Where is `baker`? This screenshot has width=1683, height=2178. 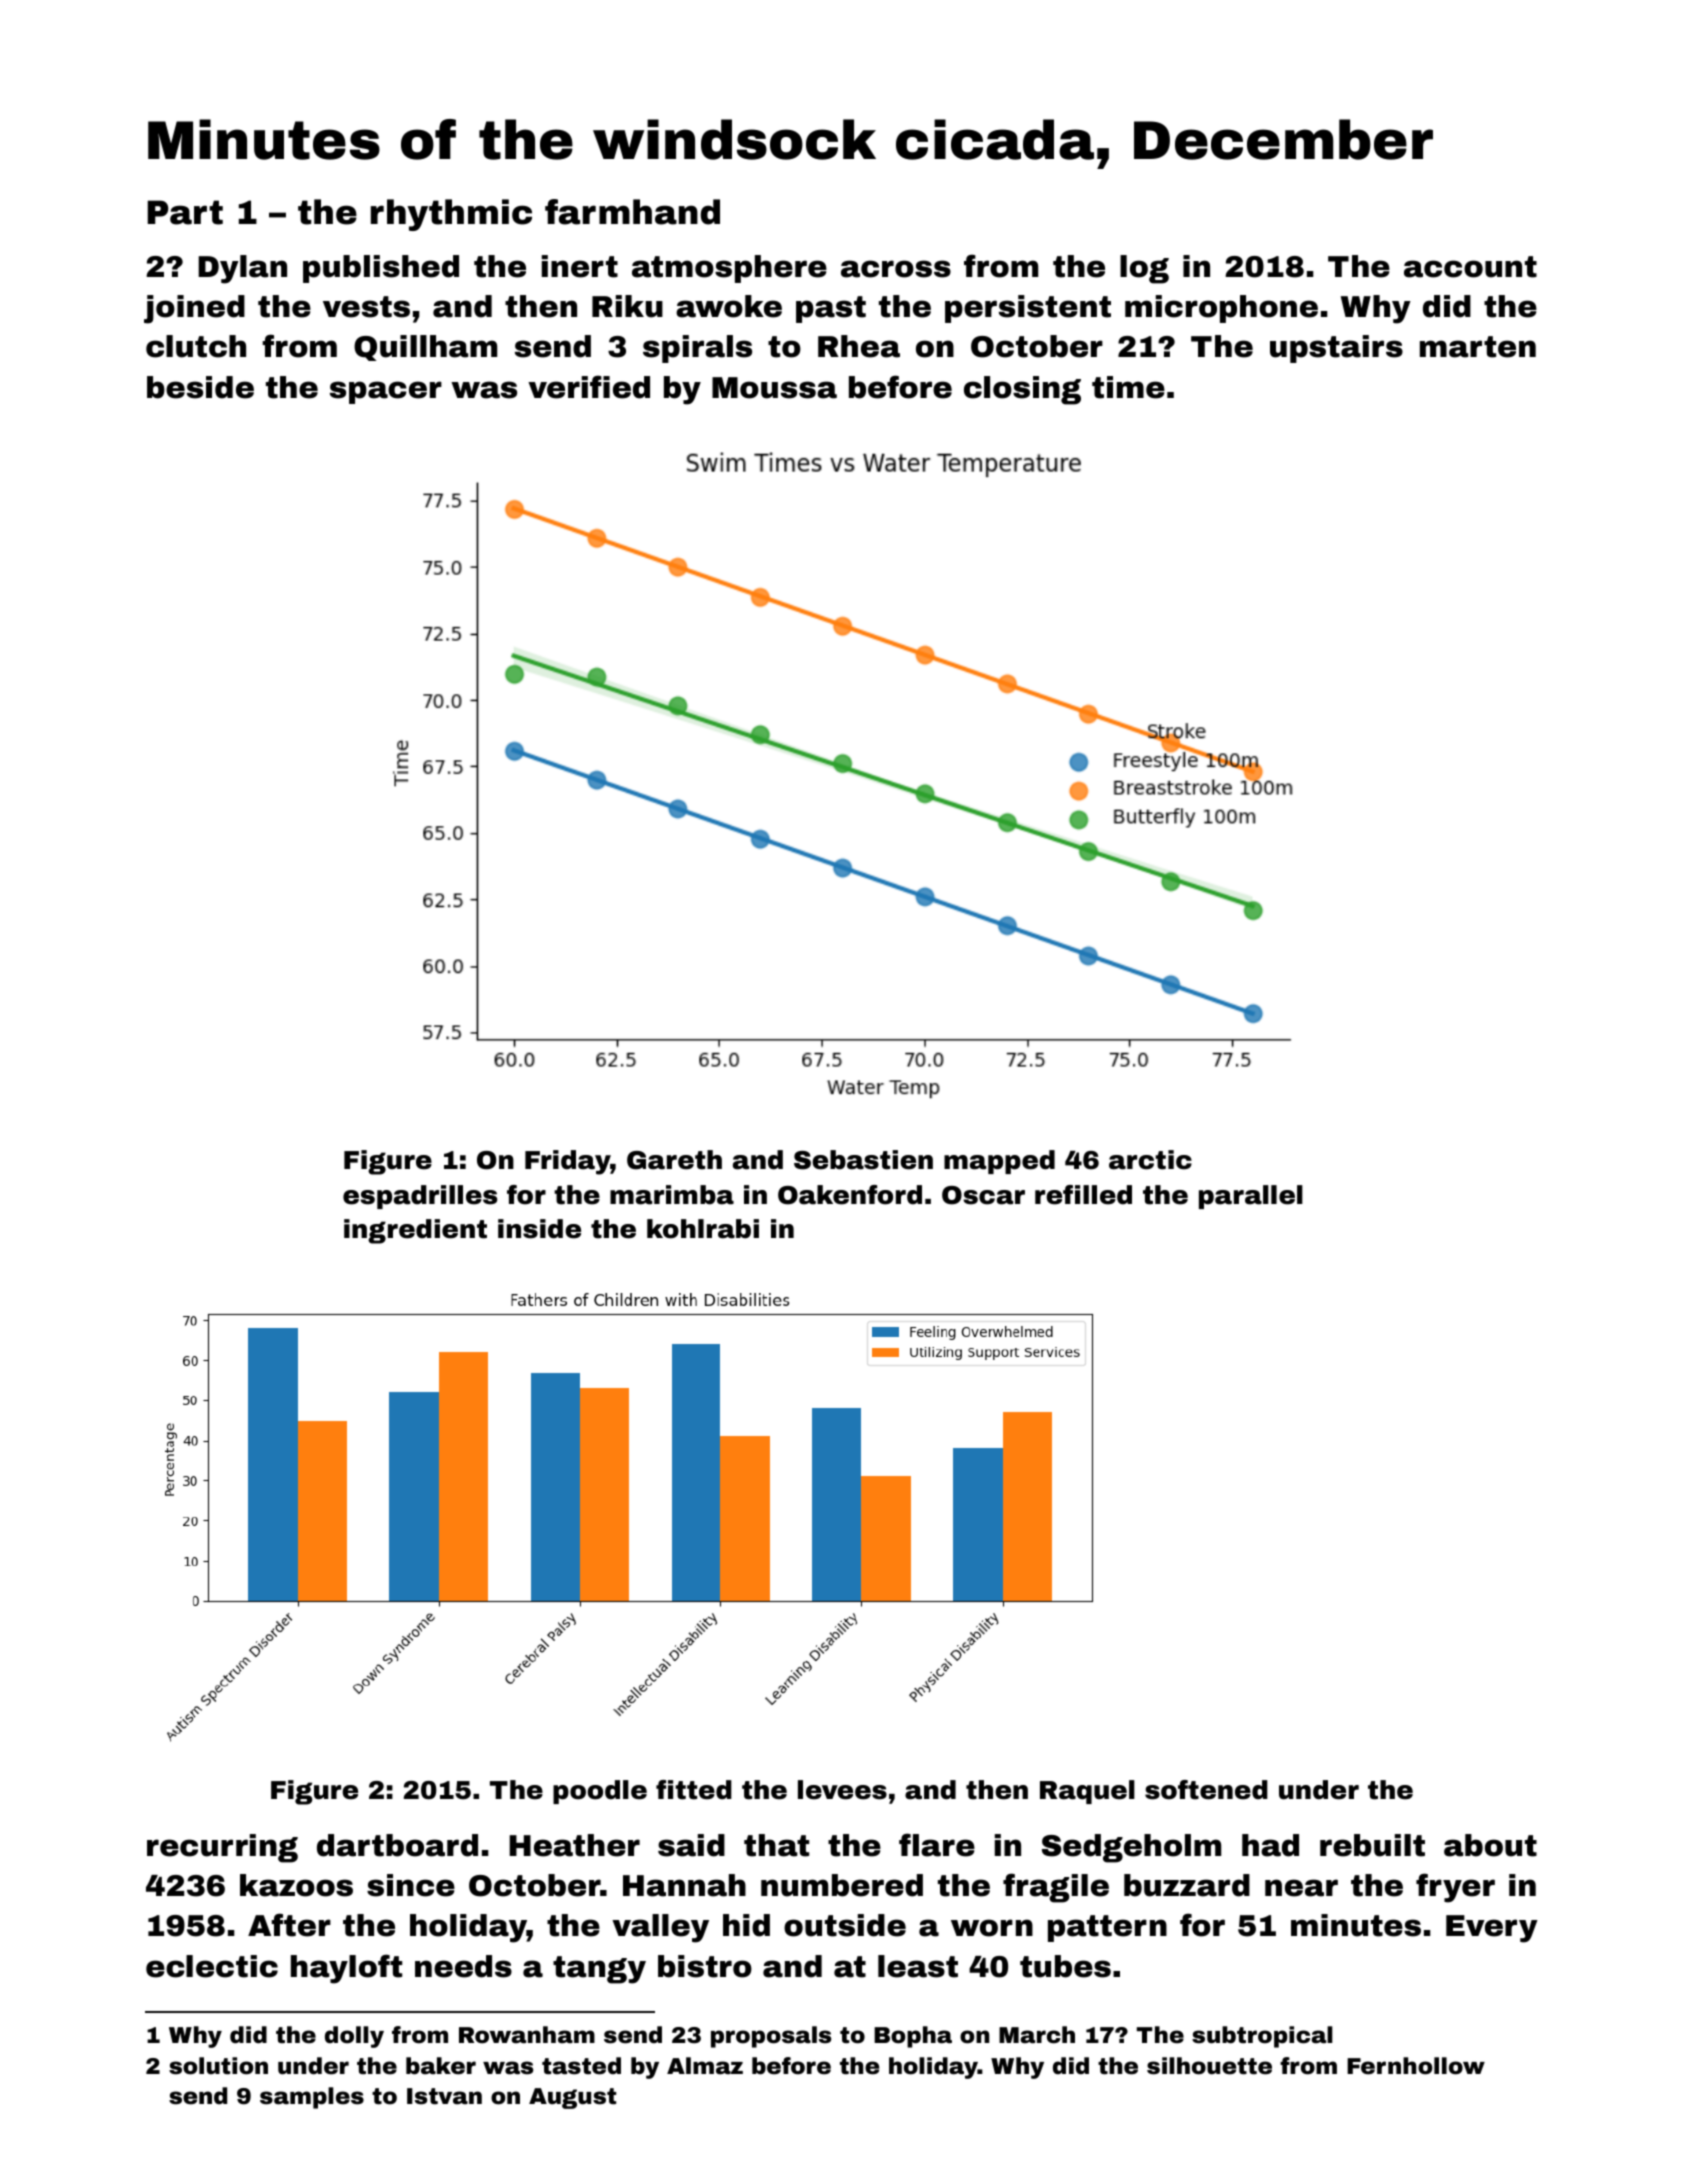 baker is located at coordinates (441, 2066).
